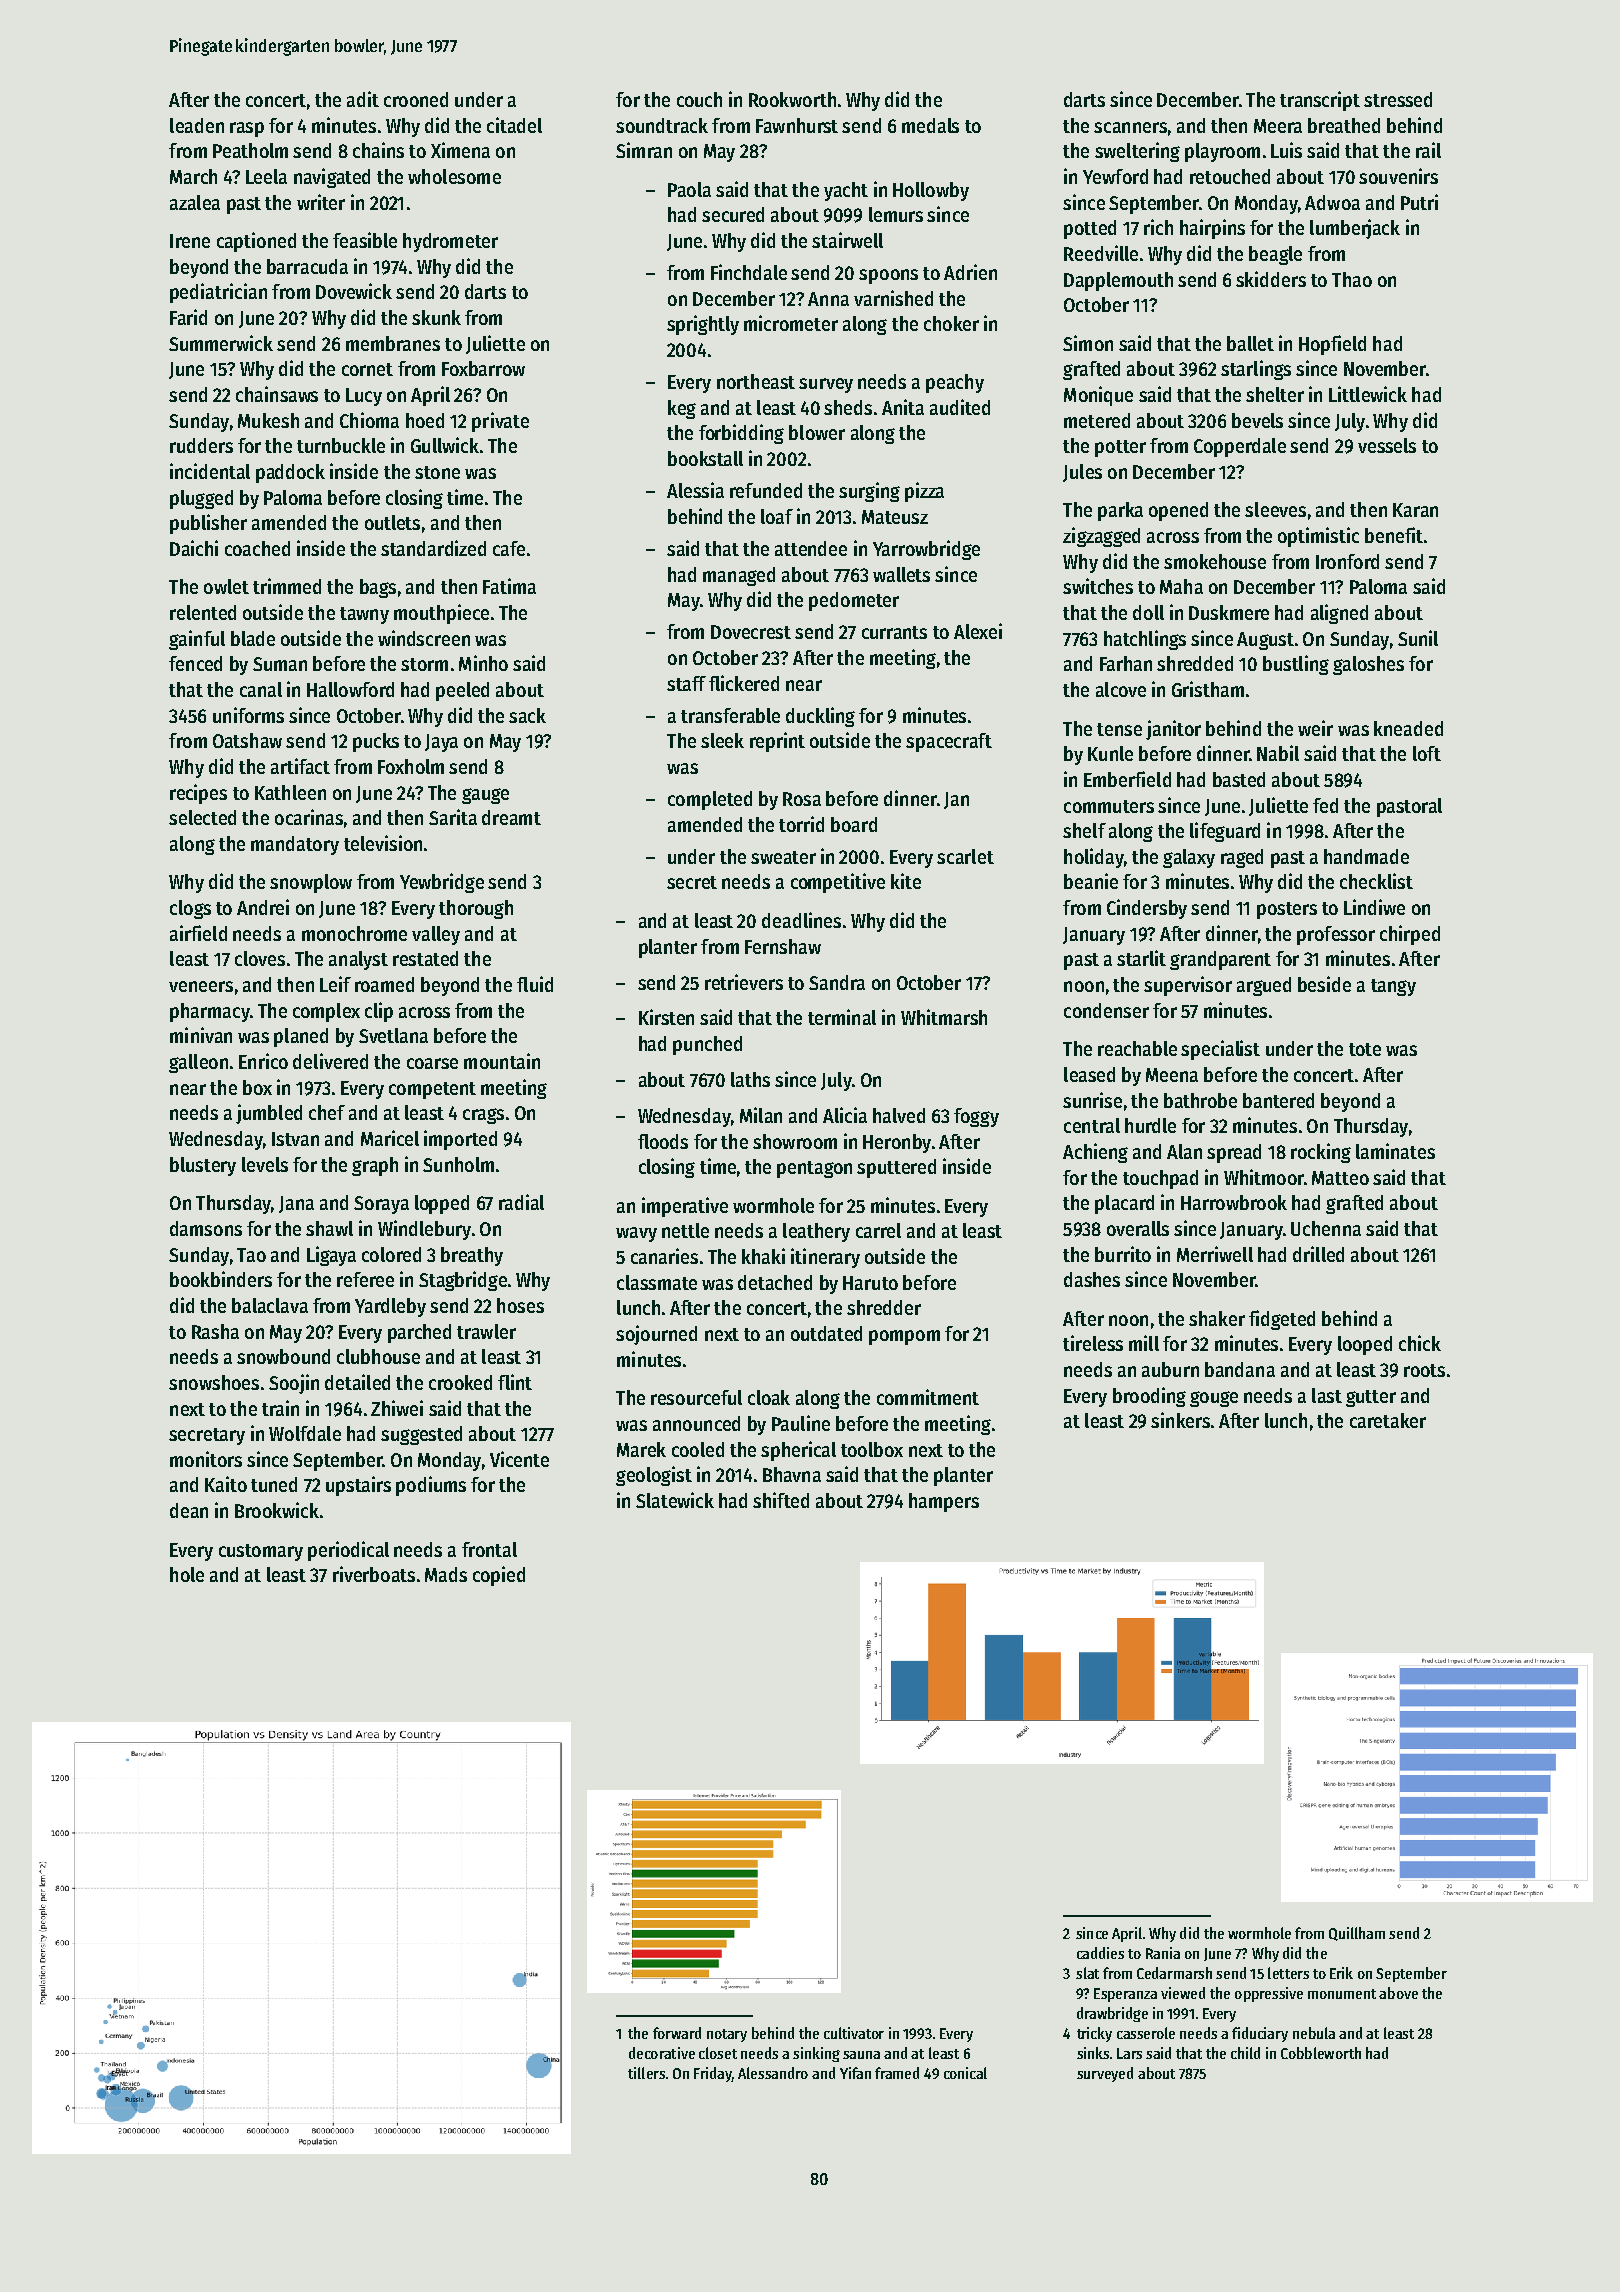 The width and height of the image is (1620, 2292). What do you see at coordinates (190, 909) in the image?
I see `clogs` at bounding box center [190, 909].
